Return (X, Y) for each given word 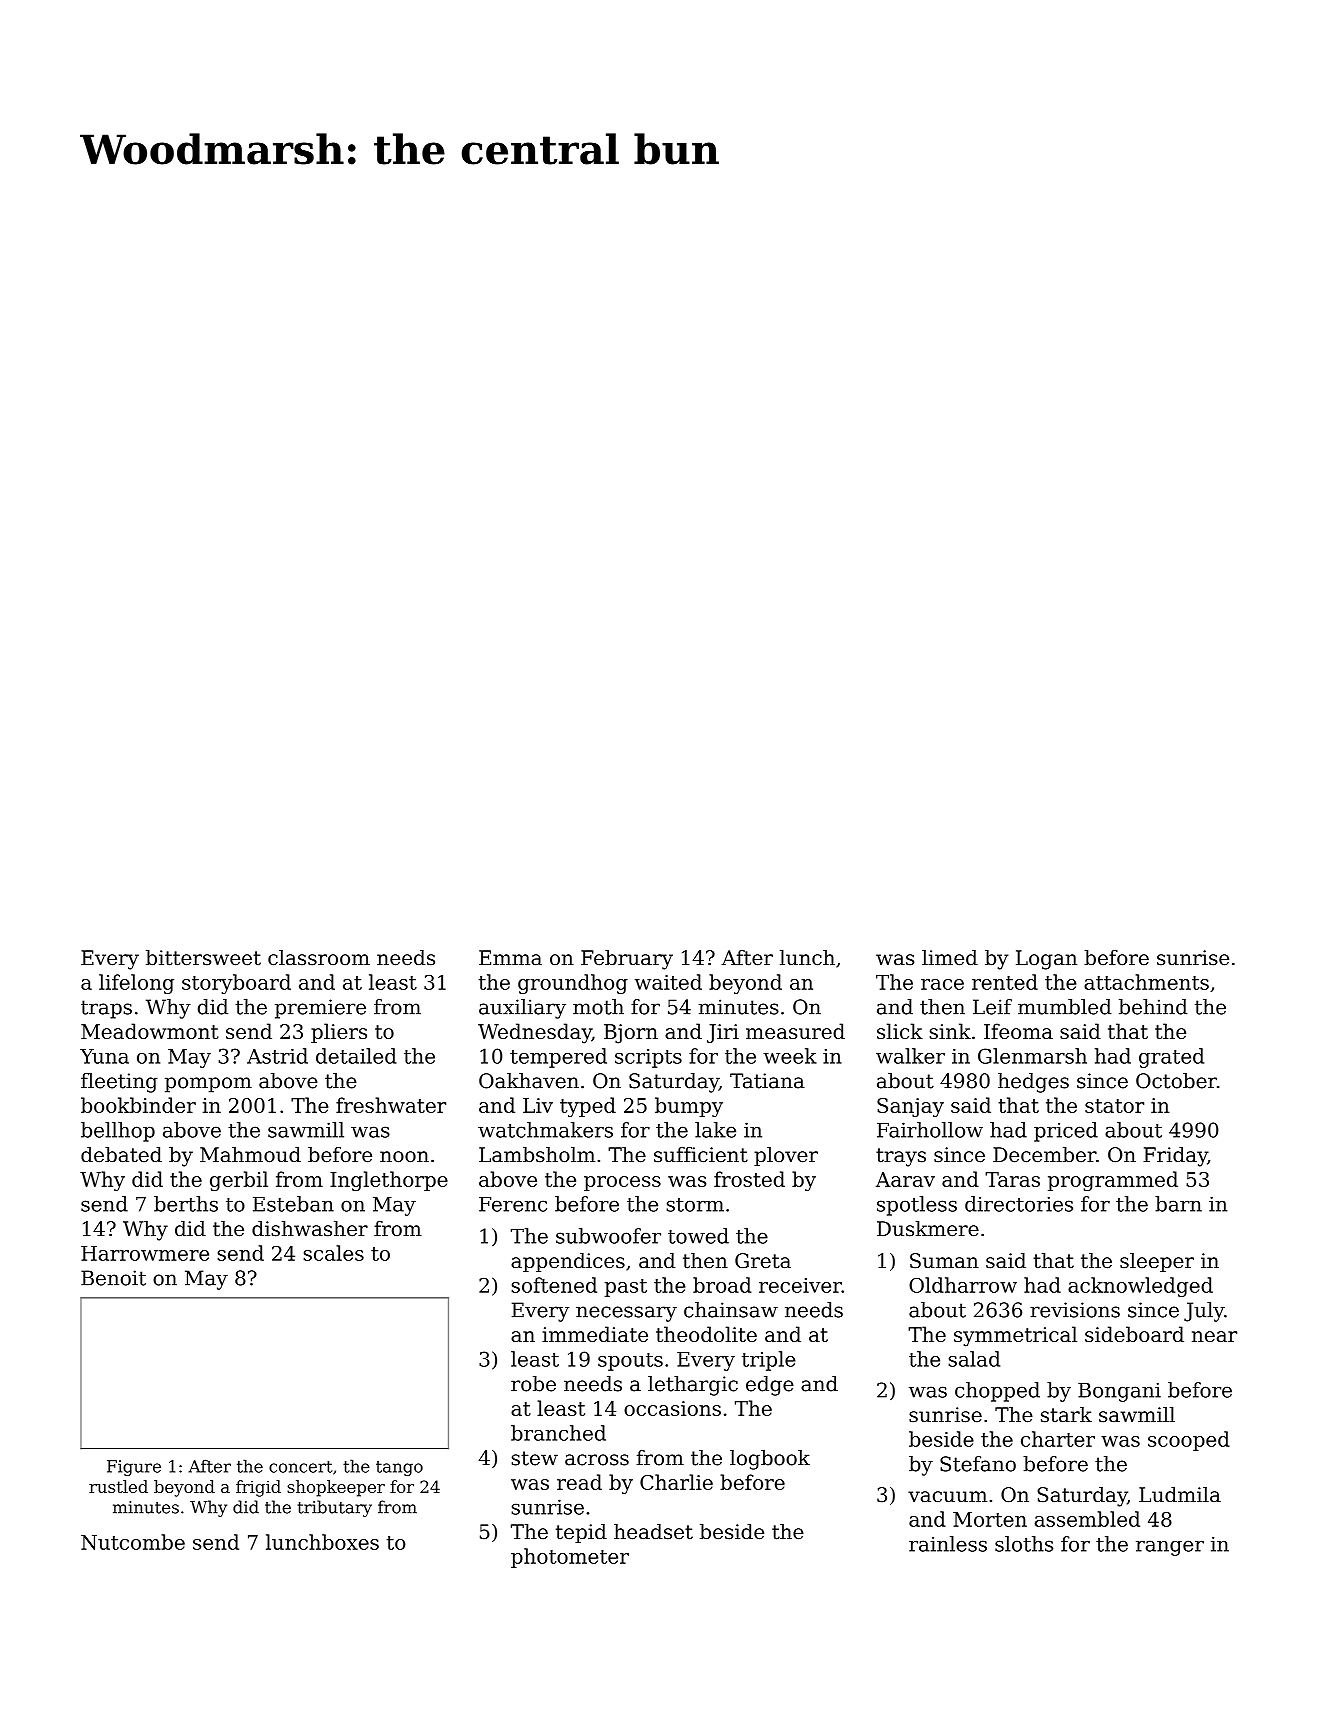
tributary (334, 1508)
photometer (570, 1558)
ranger (1170, 1548)
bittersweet (203, 958)
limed (950, 958)
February (627, 960)
